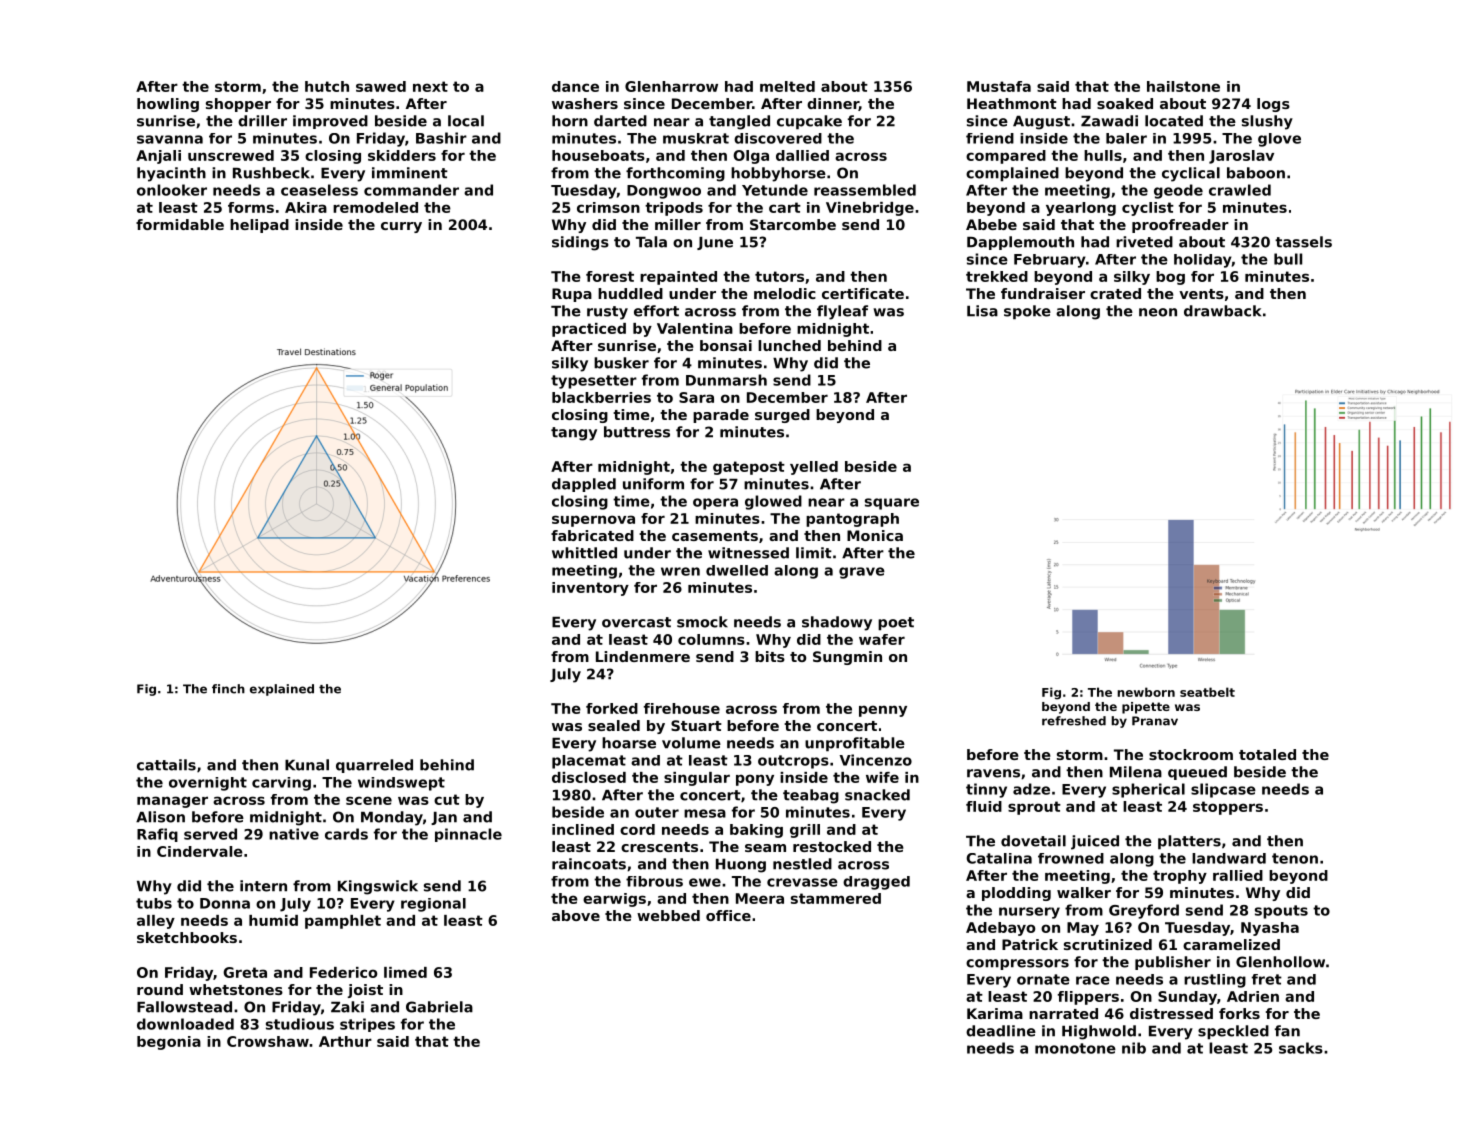 This screenshot has height=1137, width=1471. I want to click on penny, so click(883, 711).
